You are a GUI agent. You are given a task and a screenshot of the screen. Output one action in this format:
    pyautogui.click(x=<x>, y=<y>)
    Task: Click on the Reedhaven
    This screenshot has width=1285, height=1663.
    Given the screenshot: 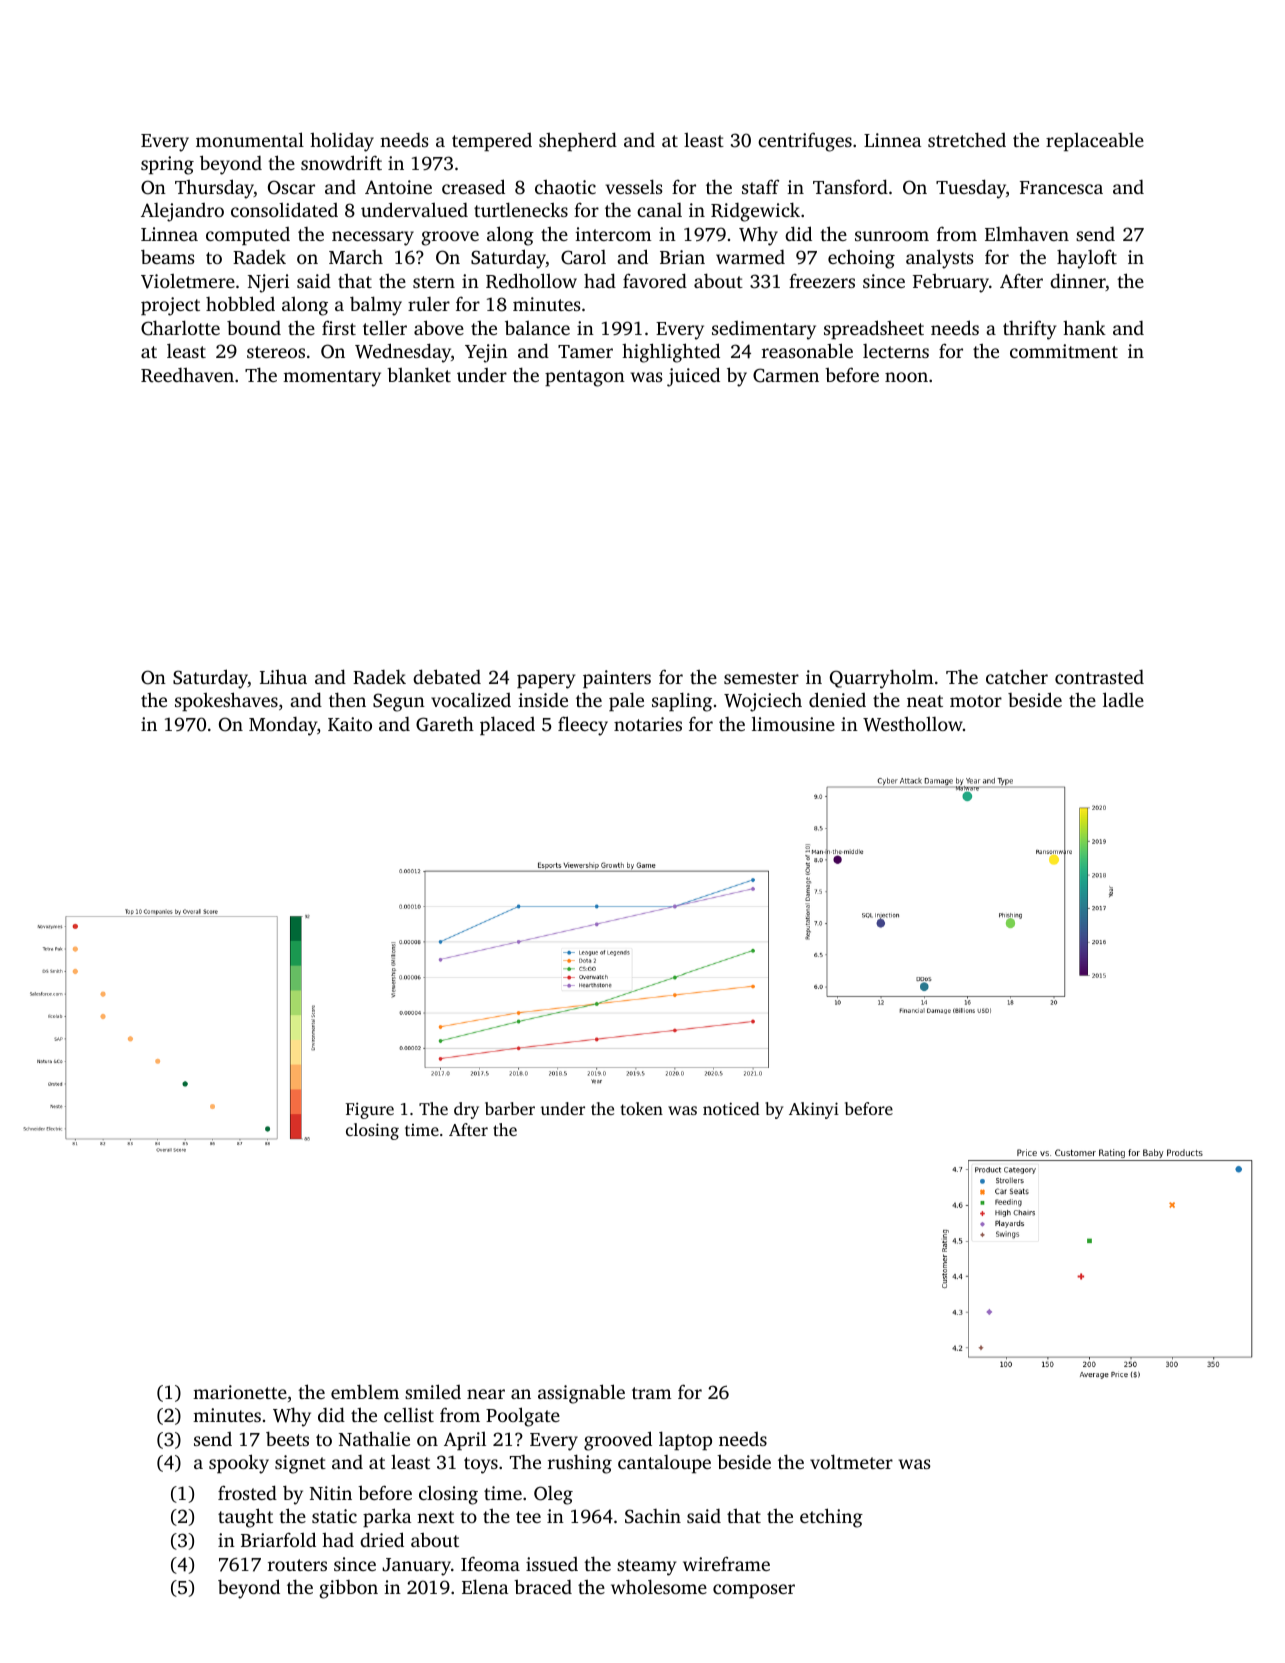 What is the action you would take?
    pyautogui.click(x=187, y=375)
